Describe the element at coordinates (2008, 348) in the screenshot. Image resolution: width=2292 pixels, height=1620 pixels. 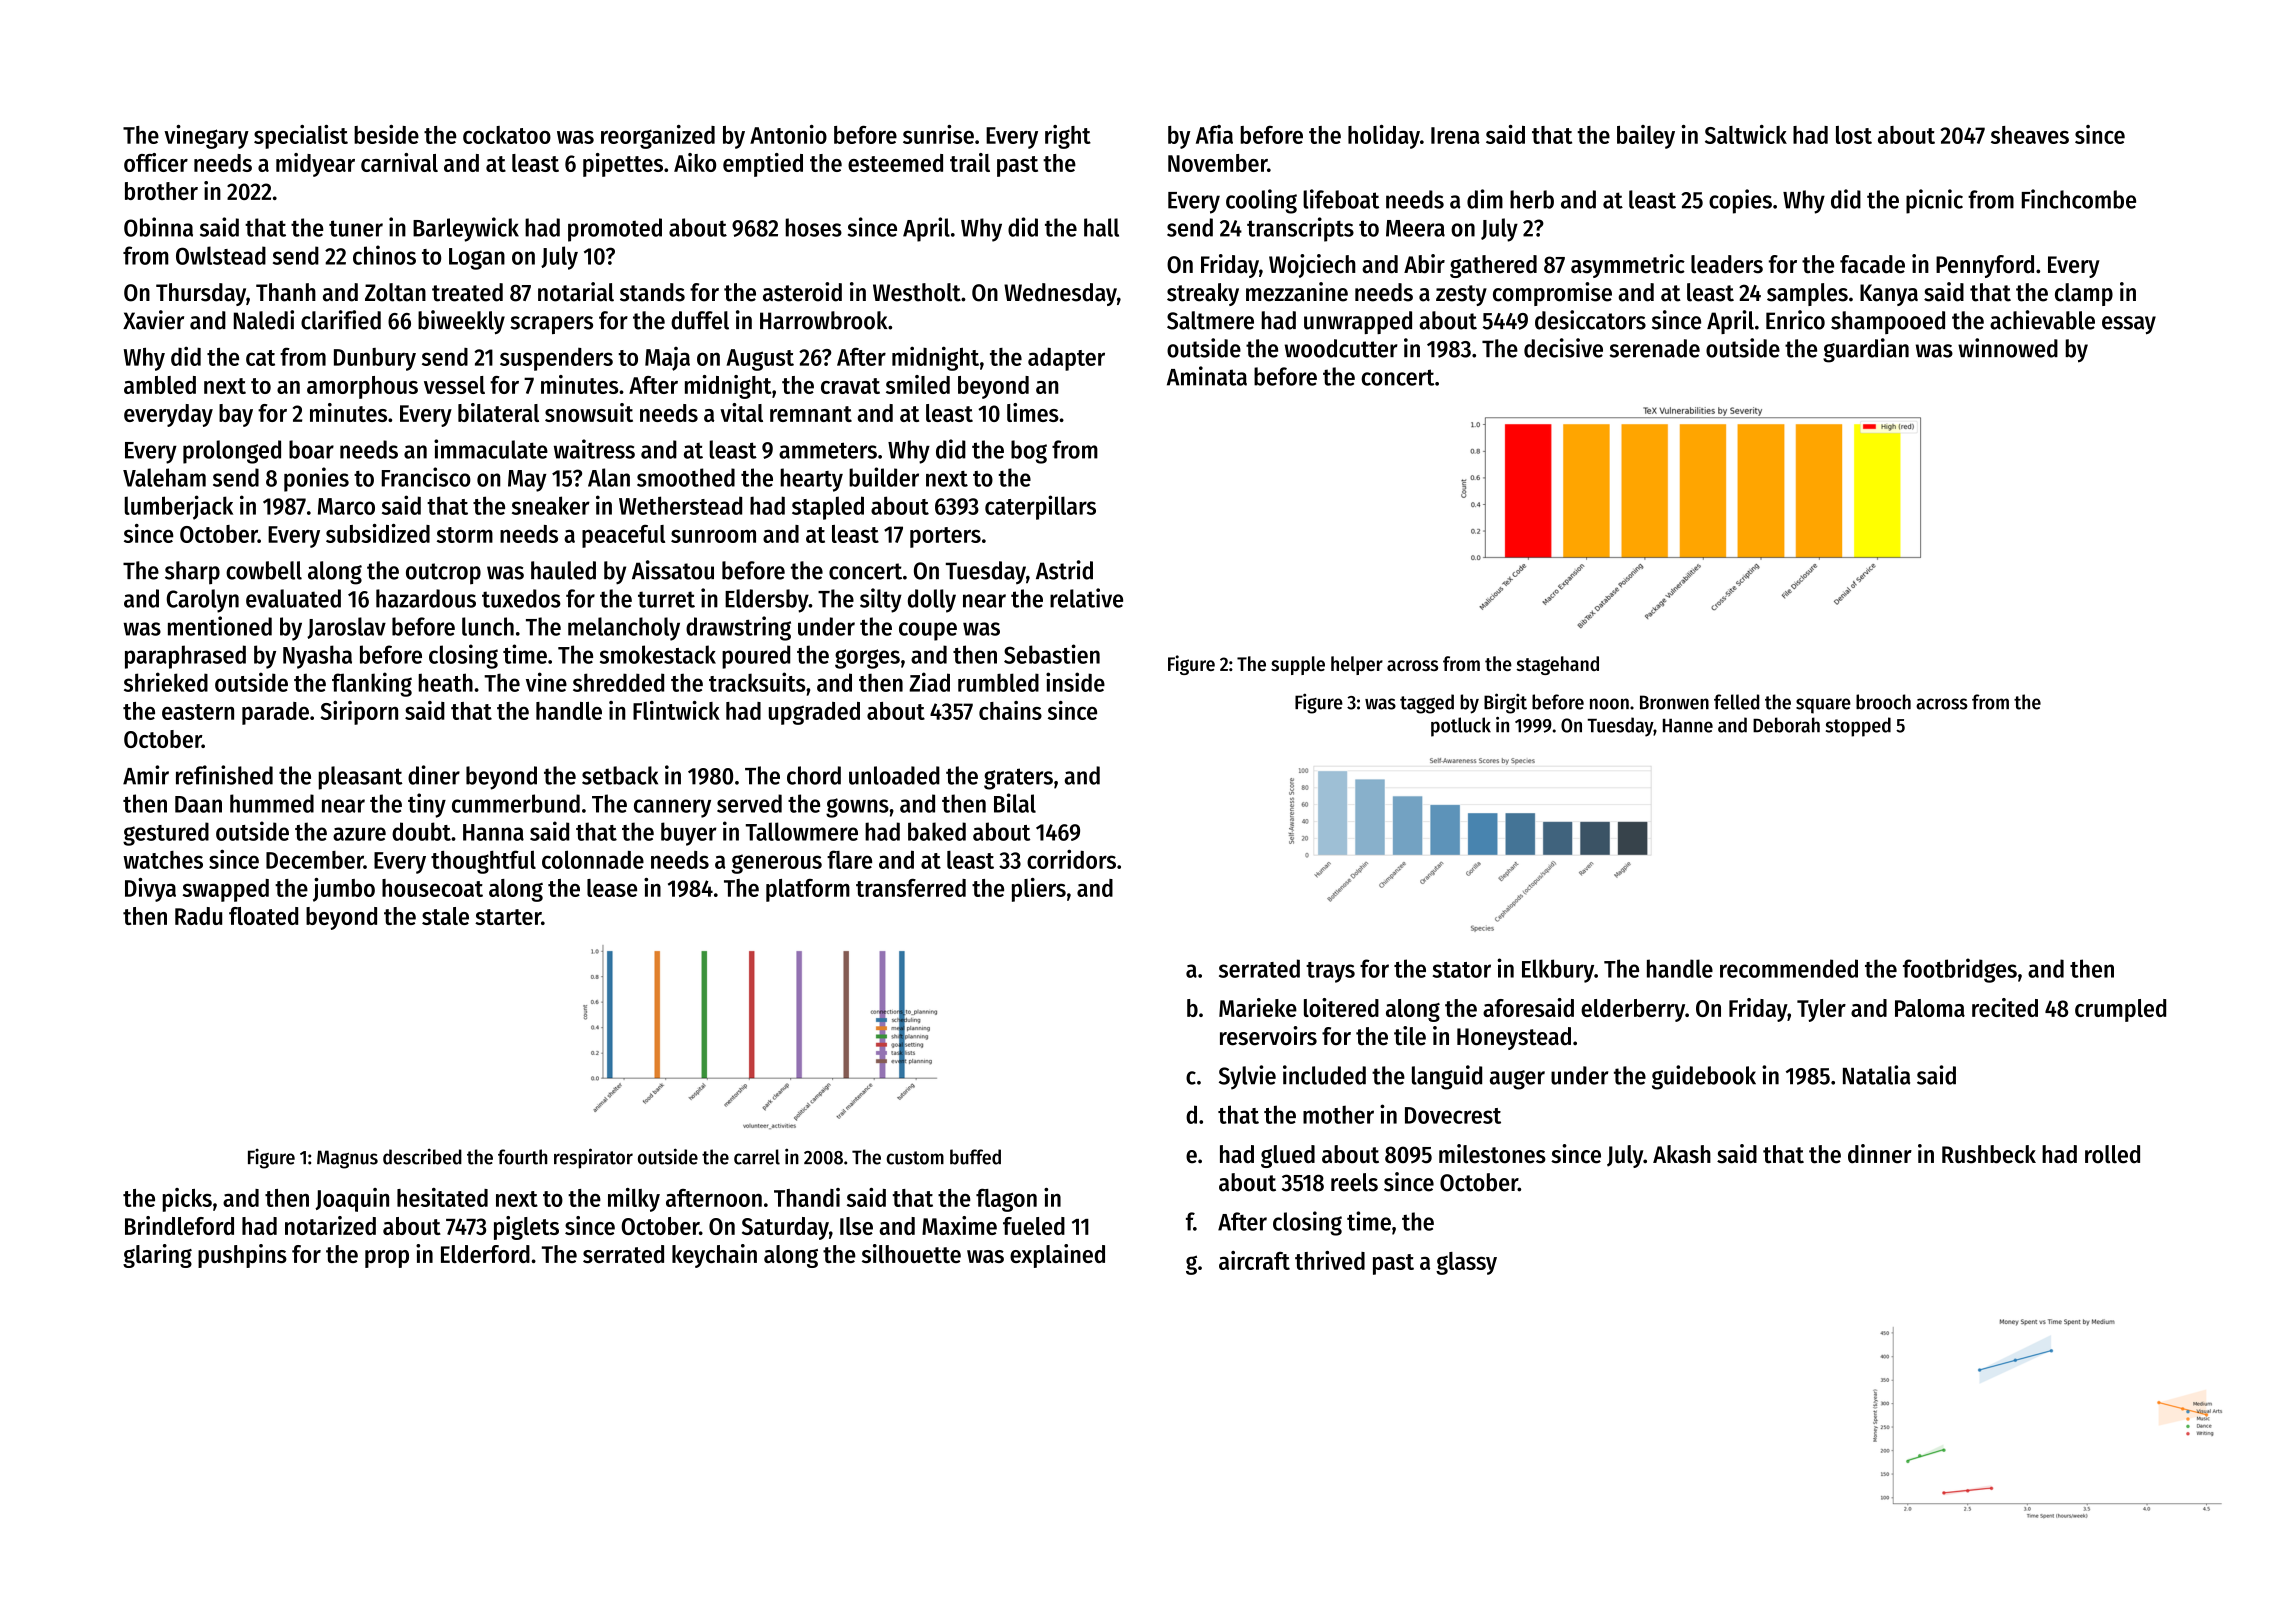
I see `winnowed` at that location.
